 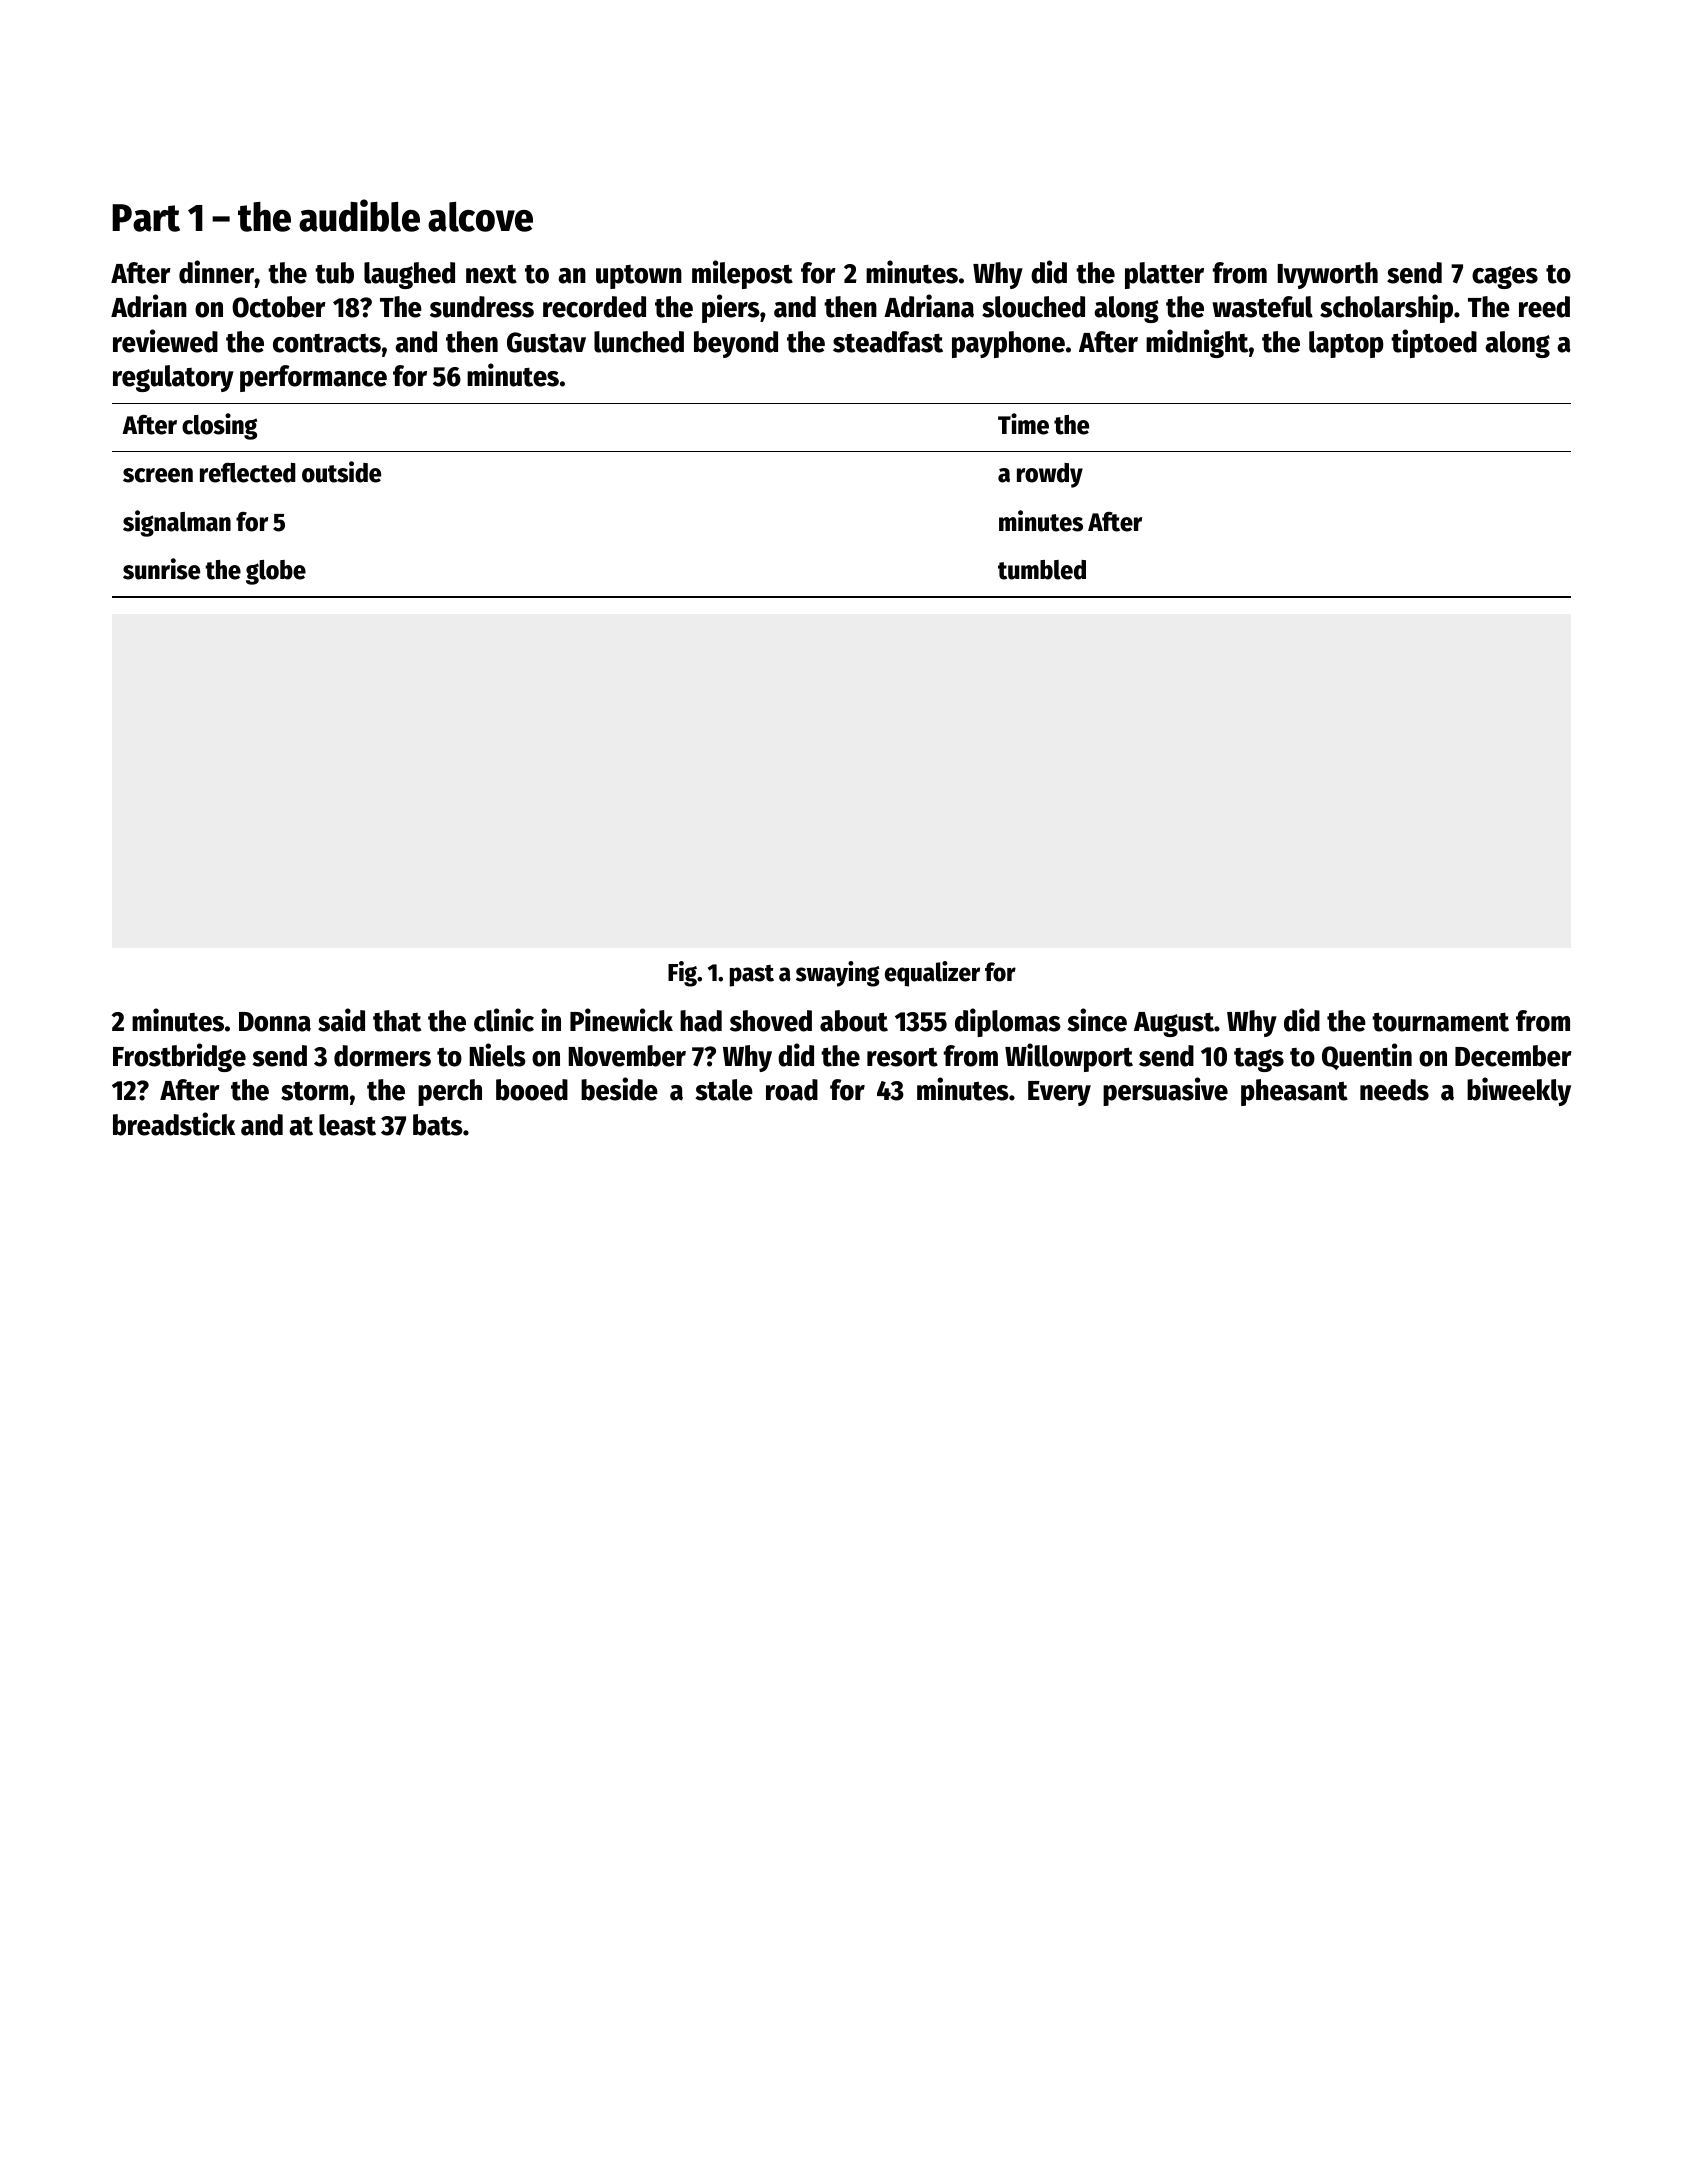 I want to click on globe, so click(x=276, y=572).
